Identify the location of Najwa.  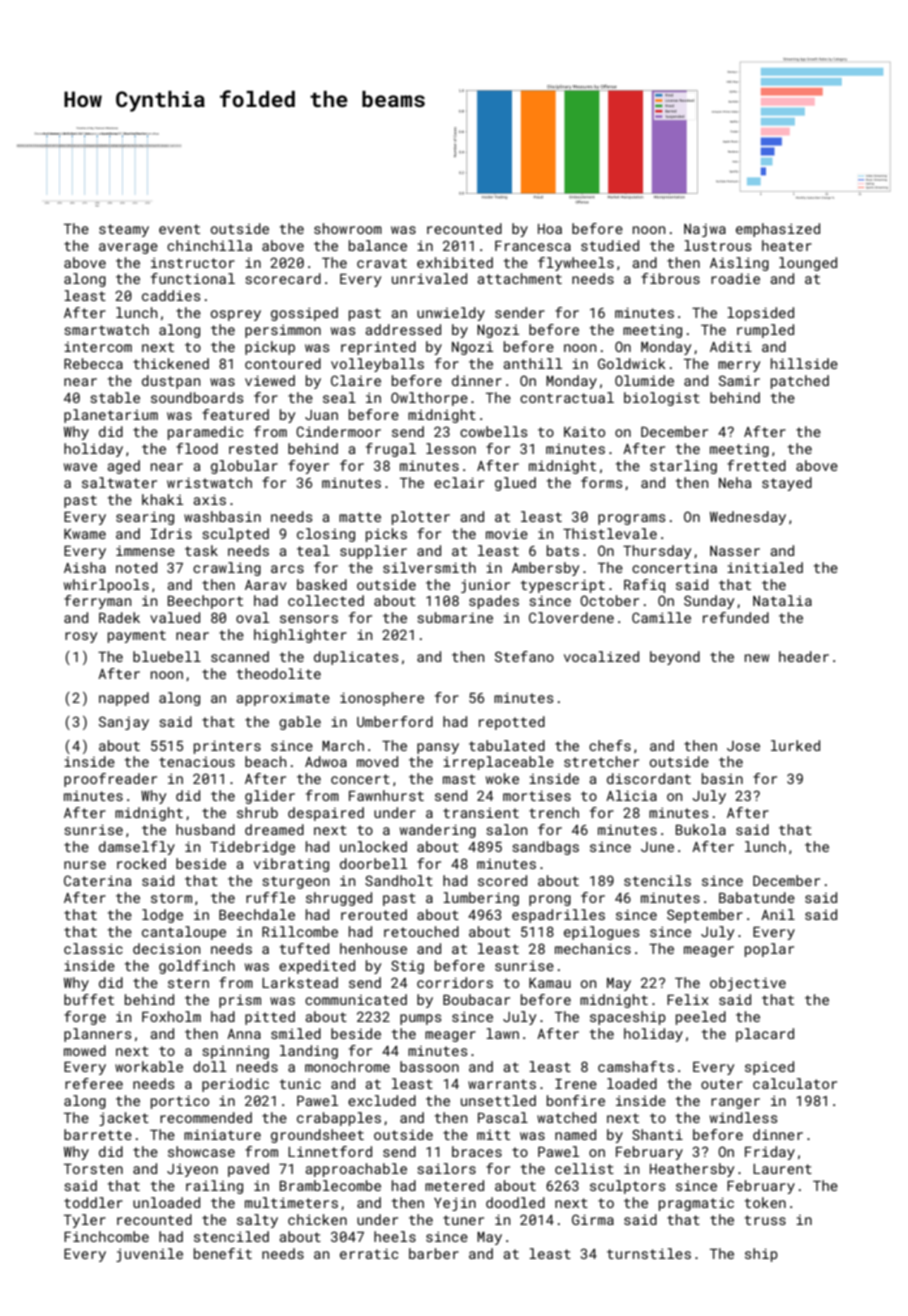
(705, 230).
